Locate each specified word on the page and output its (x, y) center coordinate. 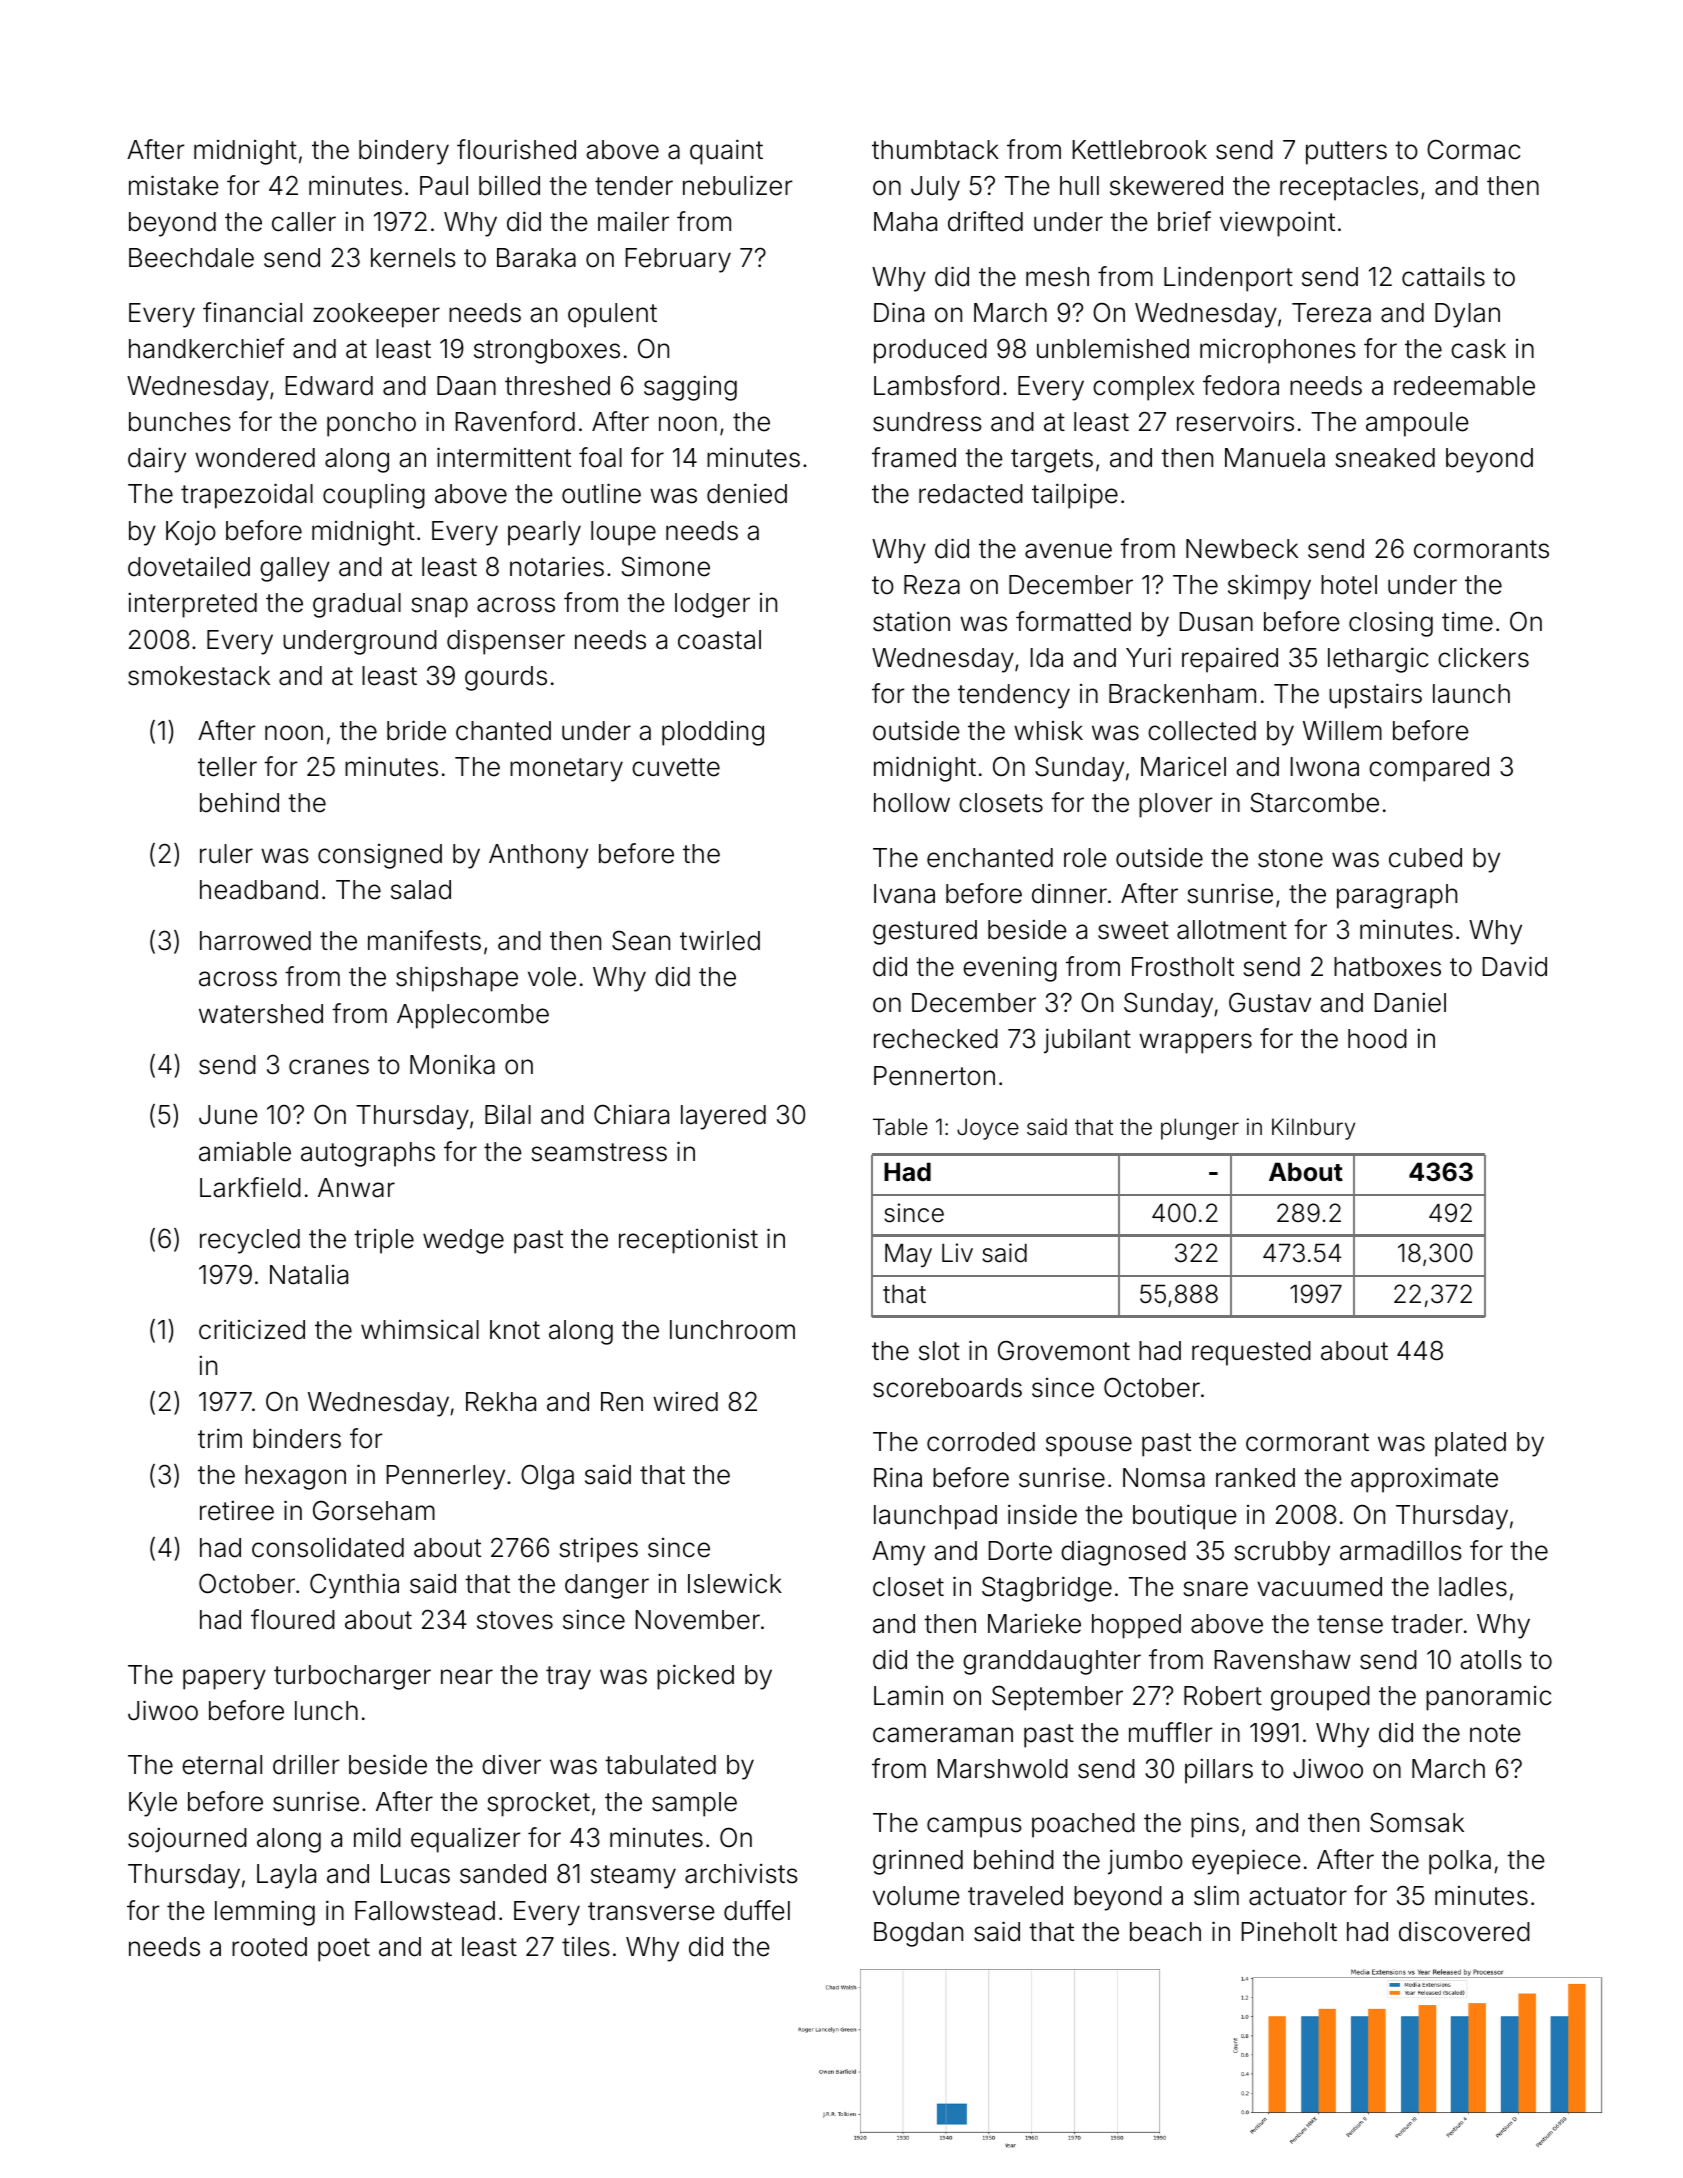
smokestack (199, 676)
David (1515, 966)
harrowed (255, 941)
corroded (981, 1442)
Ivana (904, 894)
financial (252, 312)
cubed (1425, 858)
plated (1470, 1444)
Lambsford (936, 385)
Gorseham (374, 1510)
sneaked (1385, 458)
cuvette (676, 767)
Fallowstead (425, 1911)
